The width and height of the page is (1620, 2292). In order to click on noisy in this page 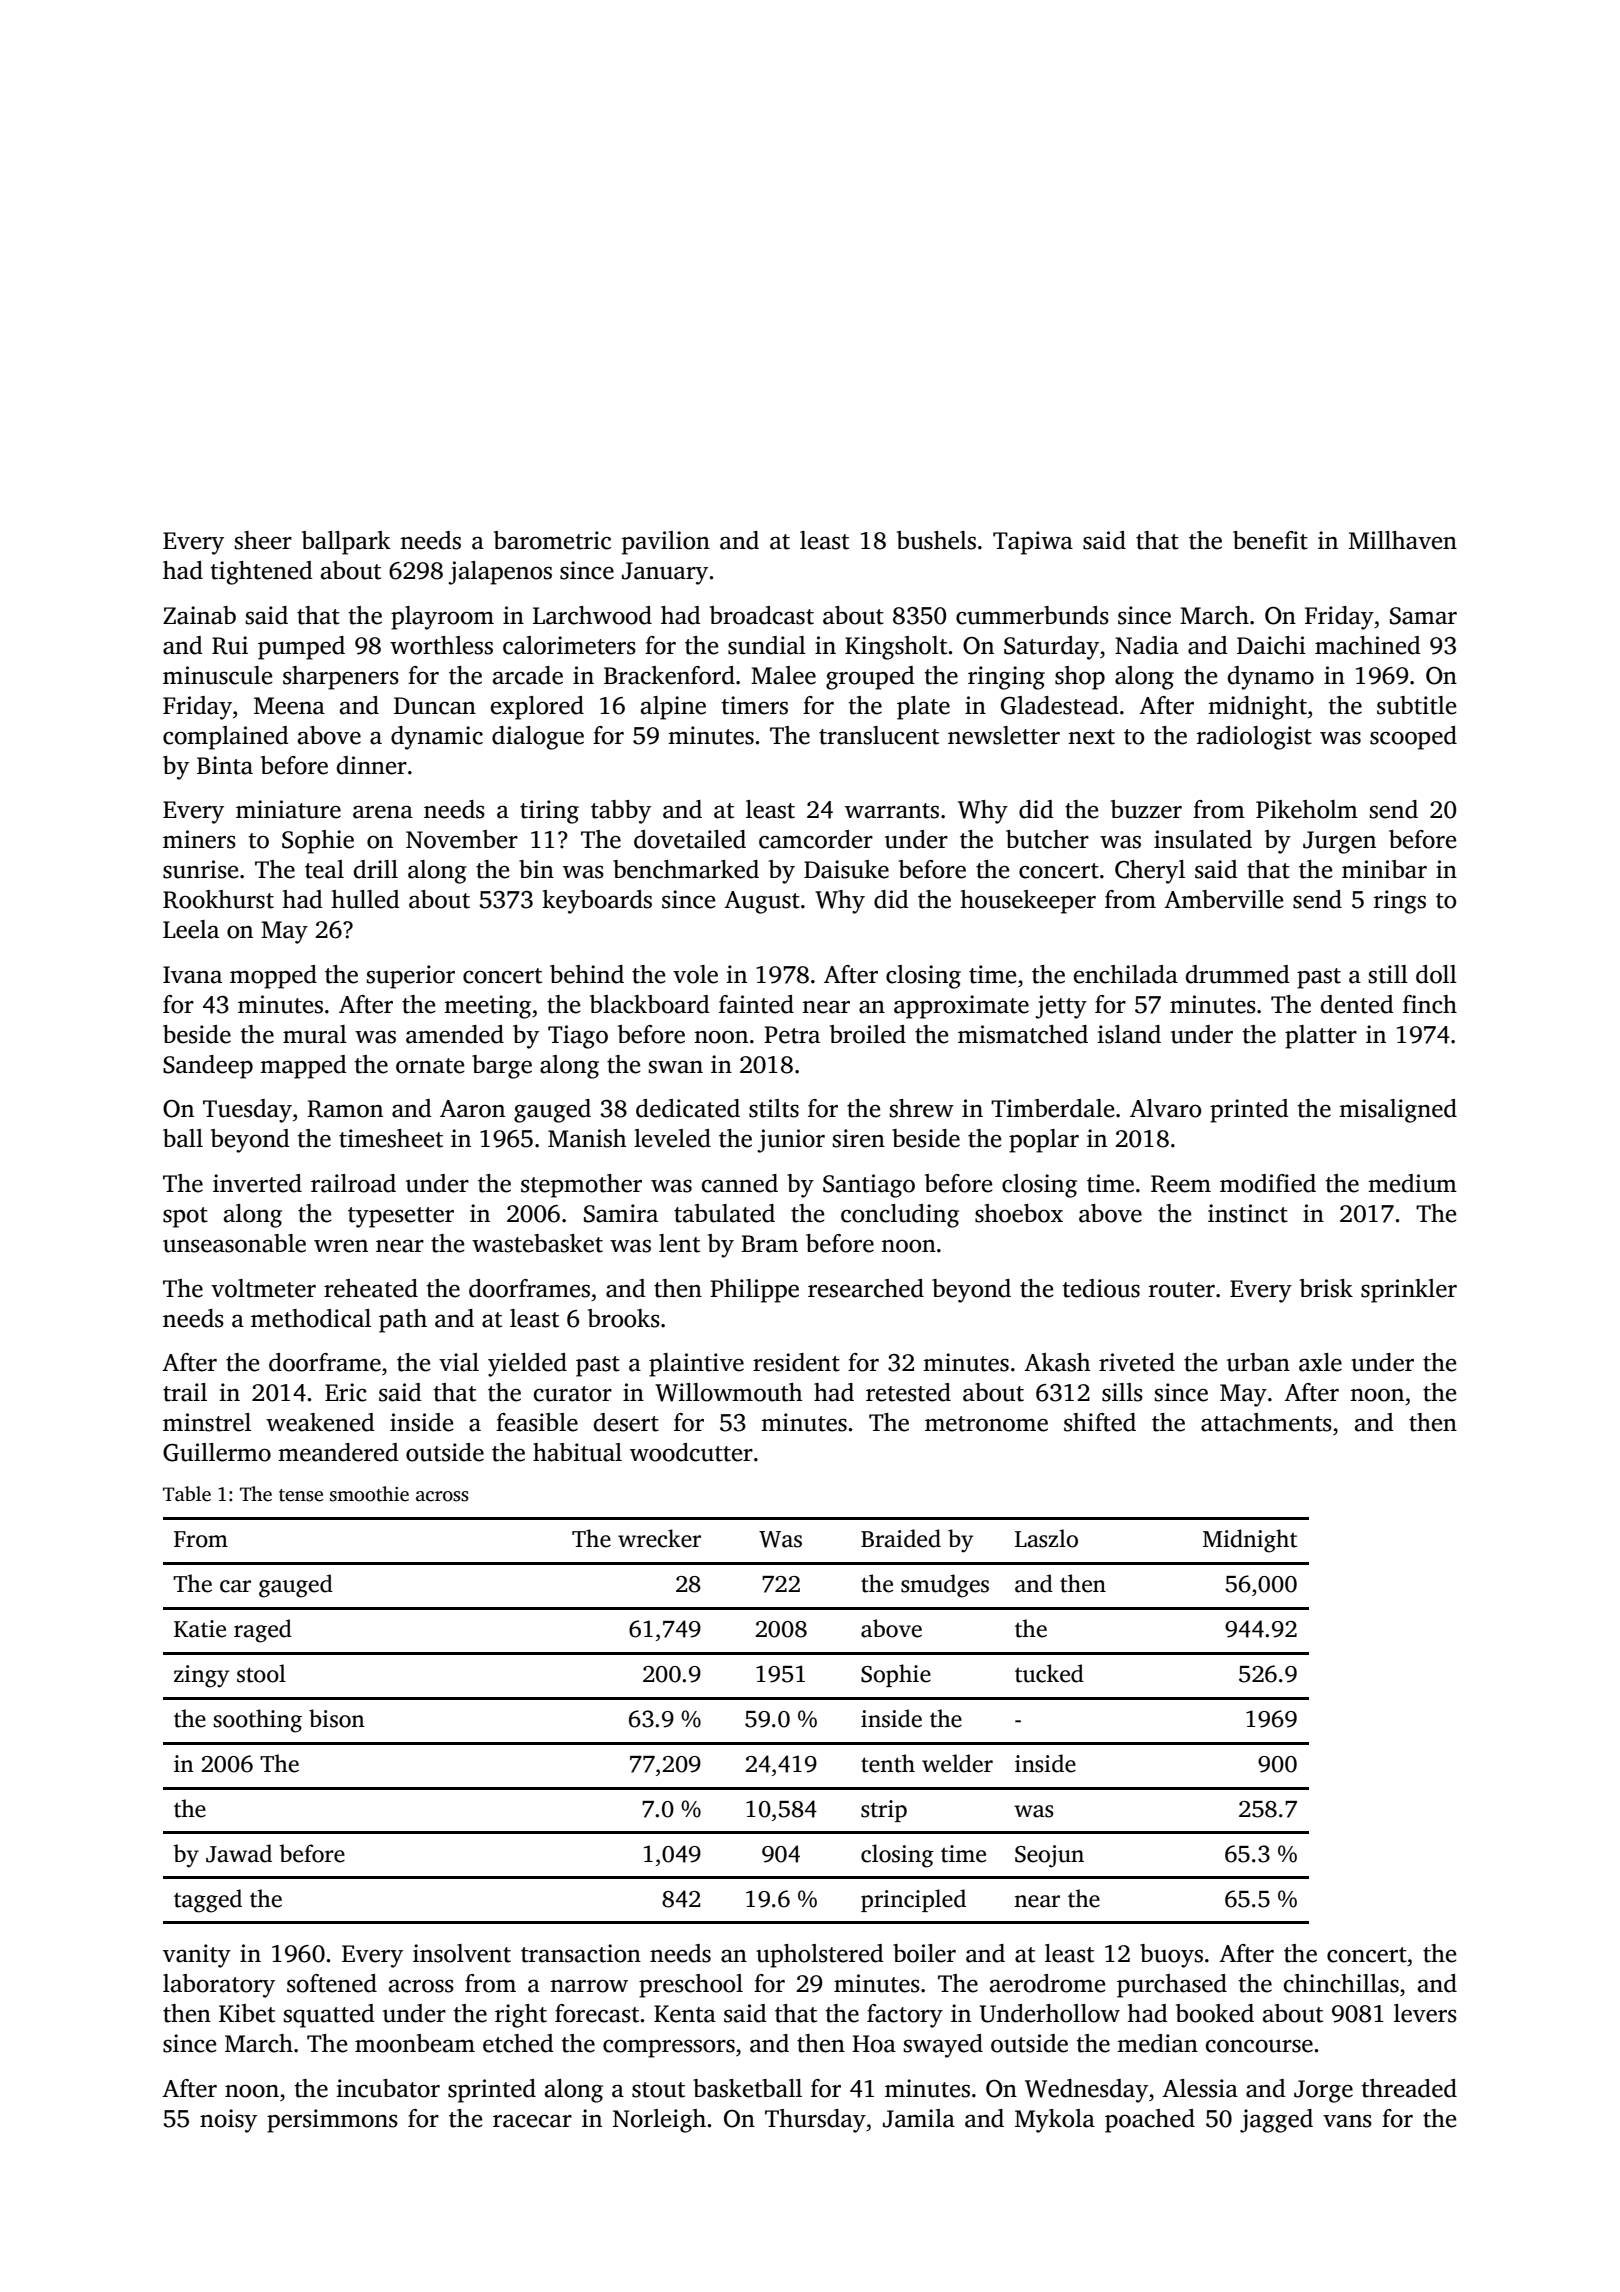, I will do `click(228, 2121)`.
